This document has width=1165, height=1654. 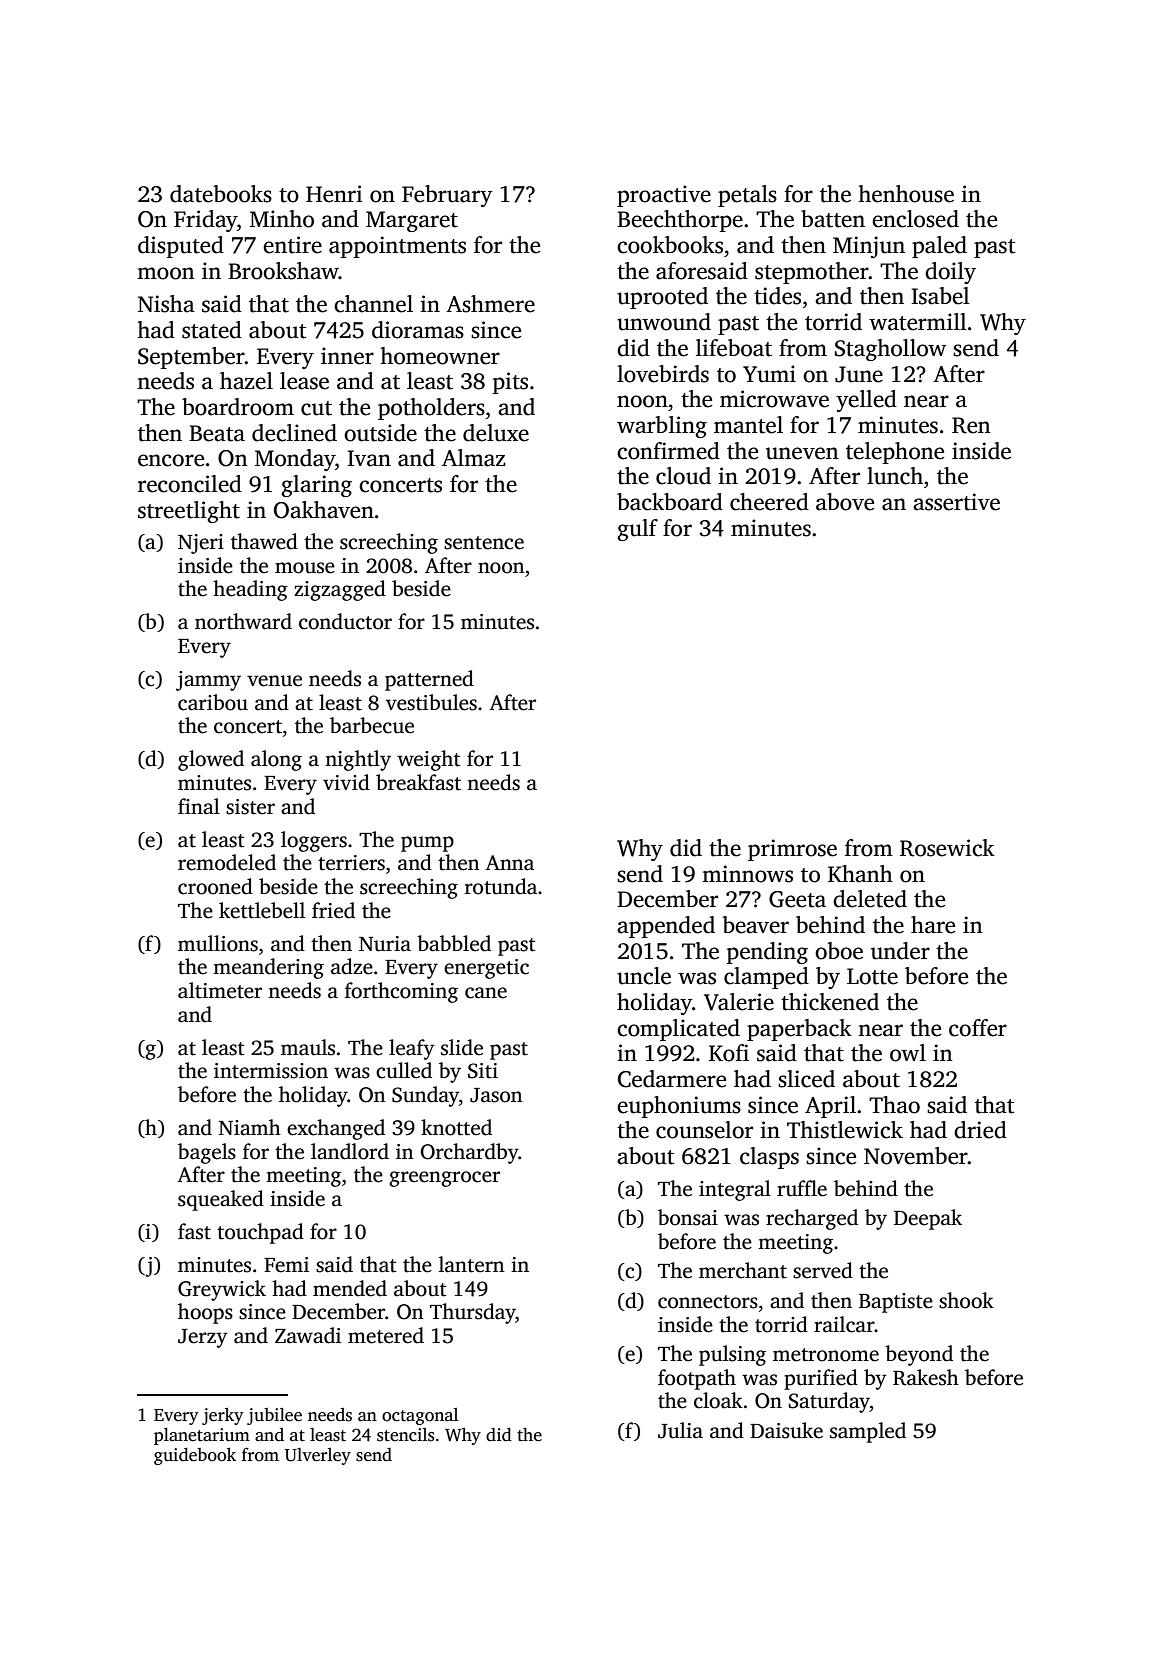 I want to click on Anna, so click(x=509, y=863).
